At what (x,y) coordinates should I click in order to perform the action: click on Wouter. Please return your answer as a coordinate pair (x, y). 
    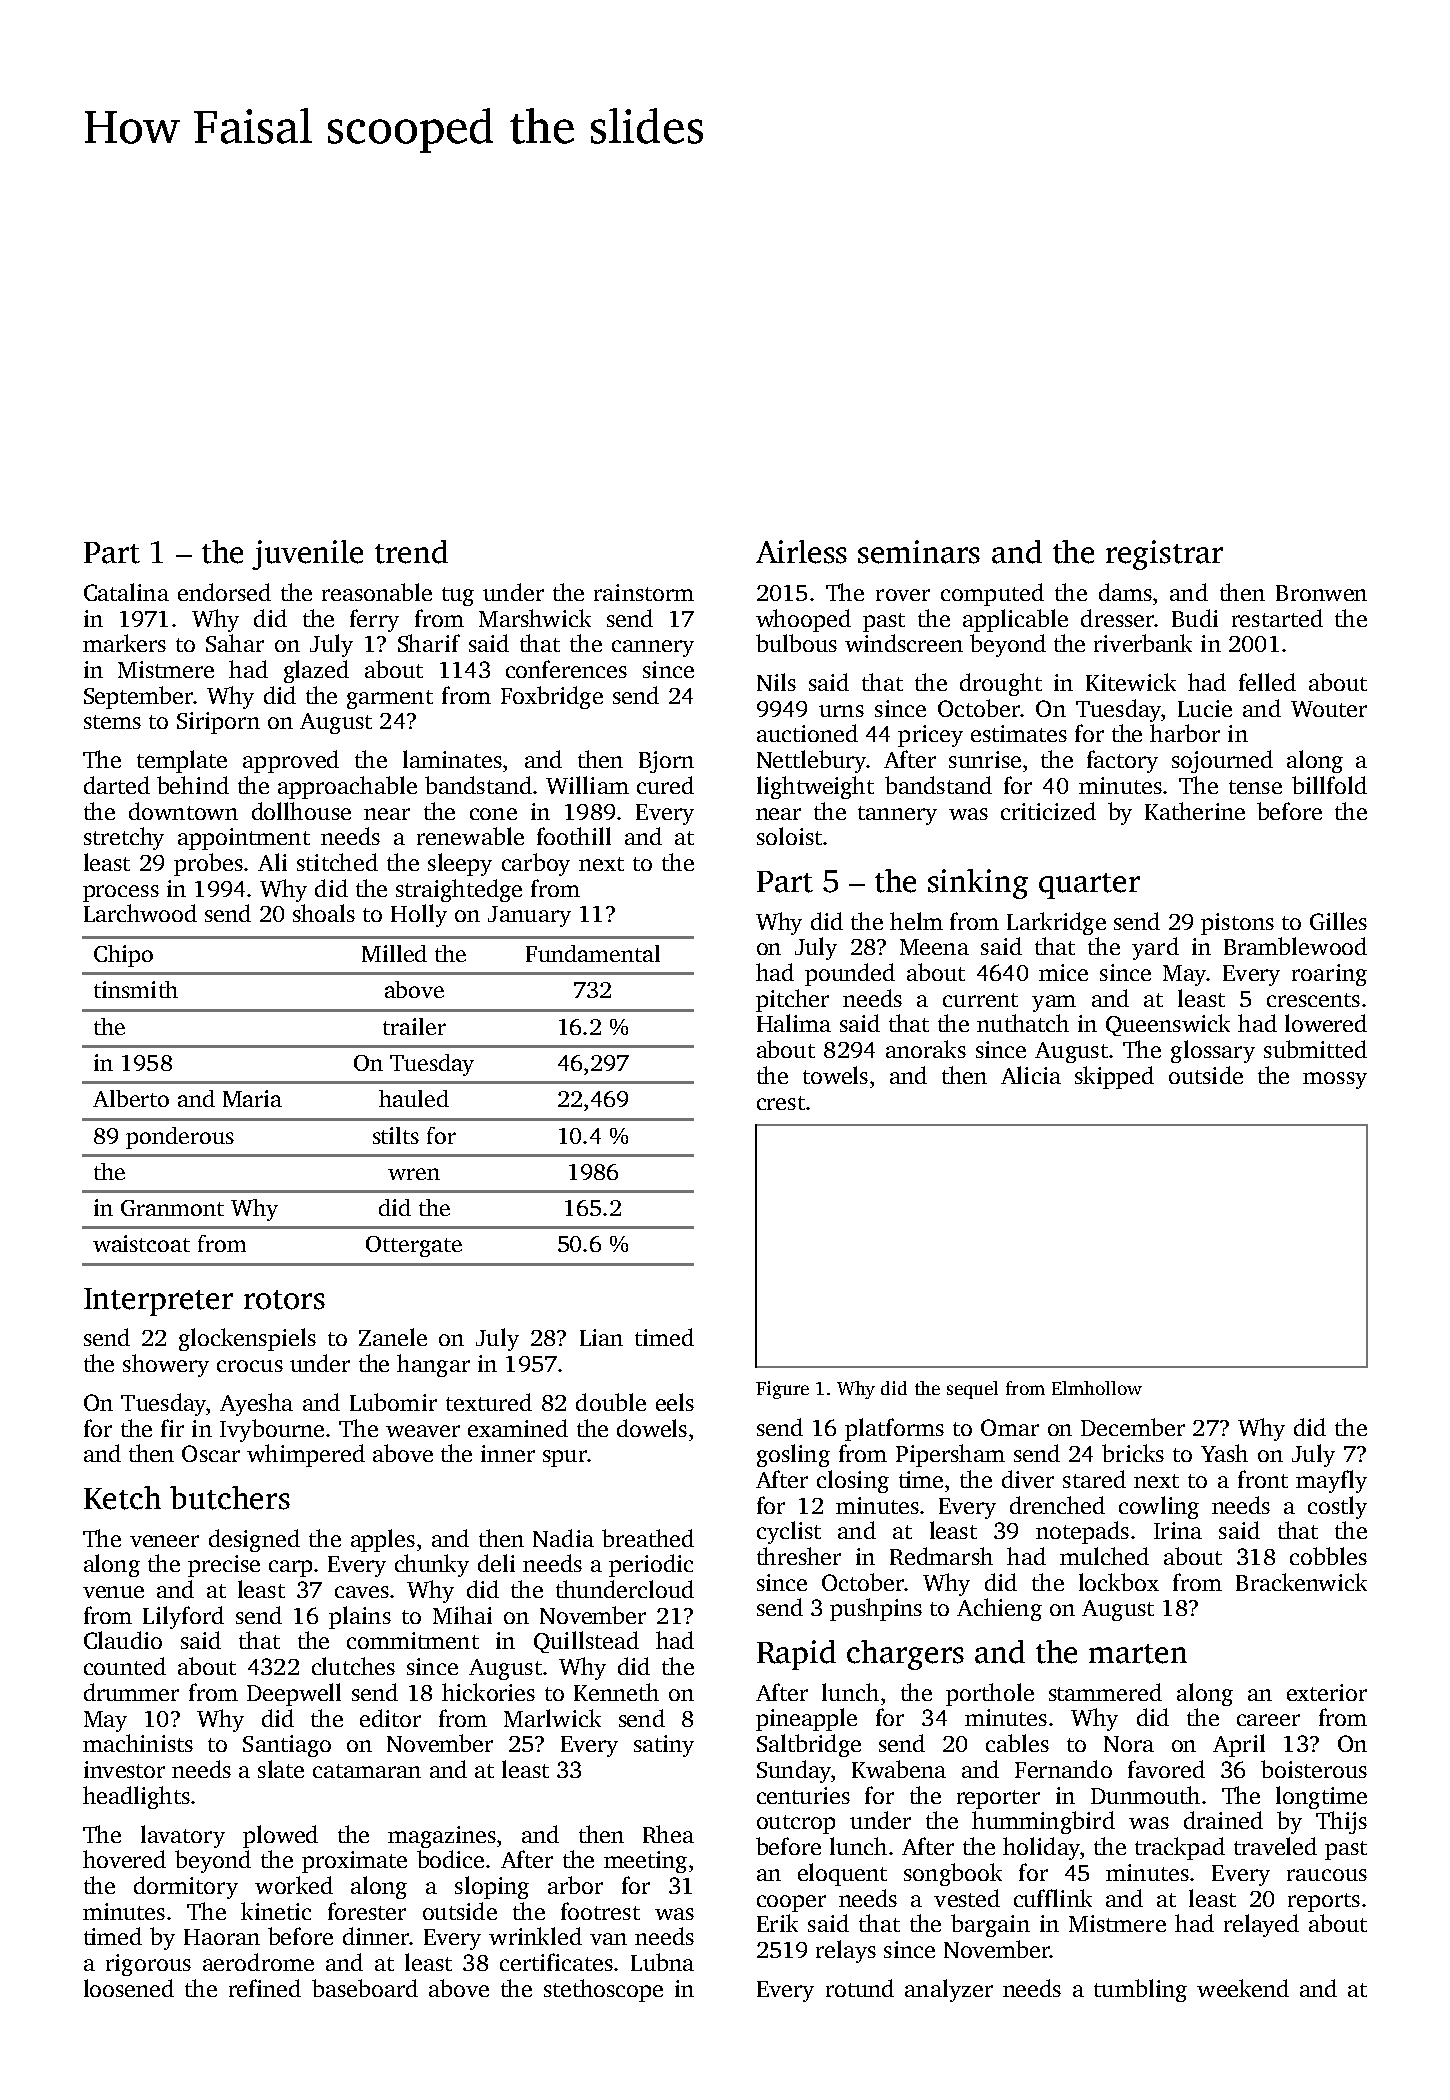
    Looking at the image, I should click on (1329, 709).
